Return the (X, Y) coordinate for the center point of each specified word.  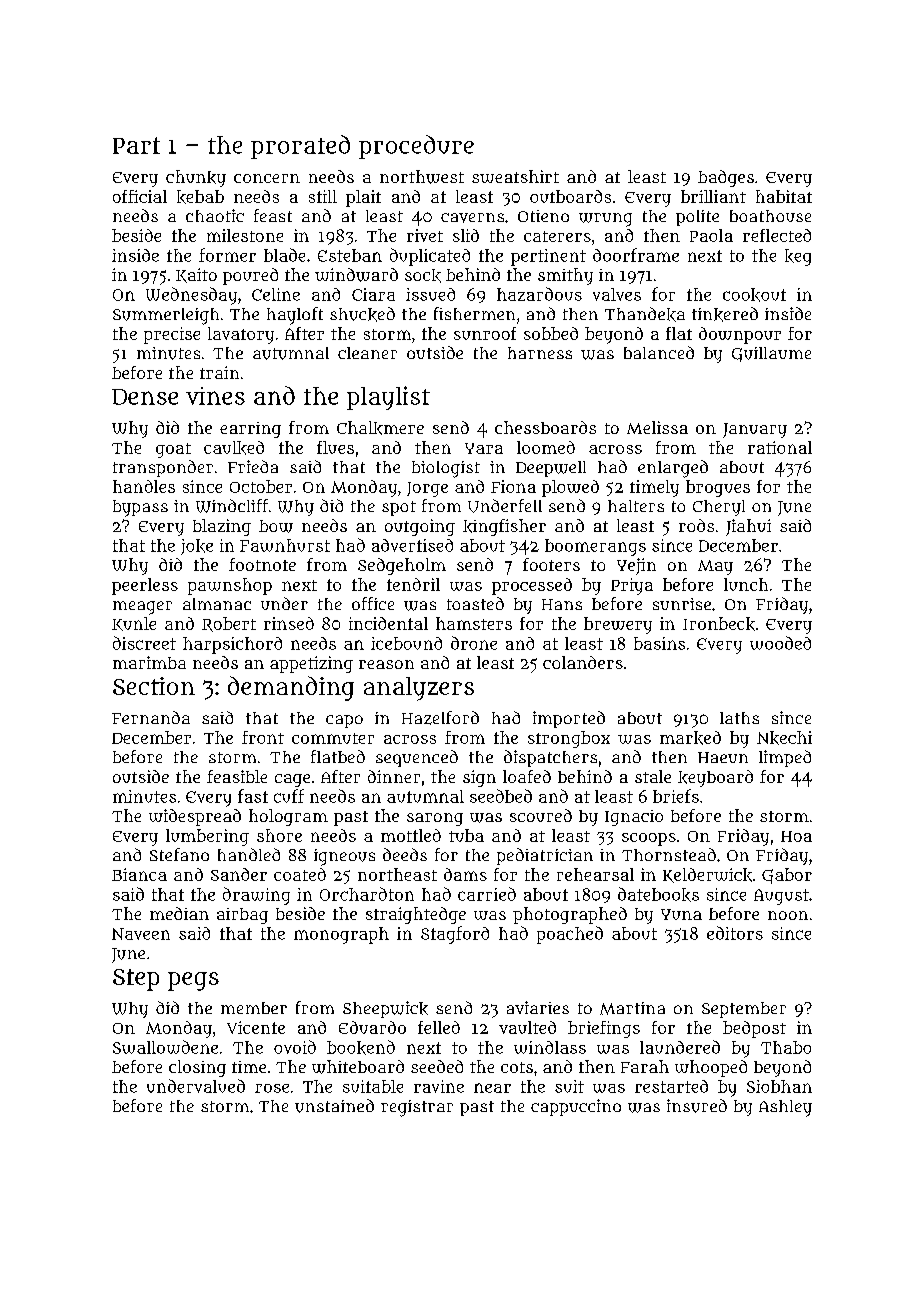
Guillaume (771, 354)
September (744, 1010)
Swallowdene (165, 1047)
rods (696, 525)
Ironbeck (719, 624)
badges (726, 178)
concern (267, 178)
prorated (300, 147)
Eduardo (372, 1027)
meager (142, 608)
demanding (291, 688)
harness (540, 353)
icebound (406, 643)
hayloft (295, 316)
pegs (193, 981)
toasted (475, 603)
